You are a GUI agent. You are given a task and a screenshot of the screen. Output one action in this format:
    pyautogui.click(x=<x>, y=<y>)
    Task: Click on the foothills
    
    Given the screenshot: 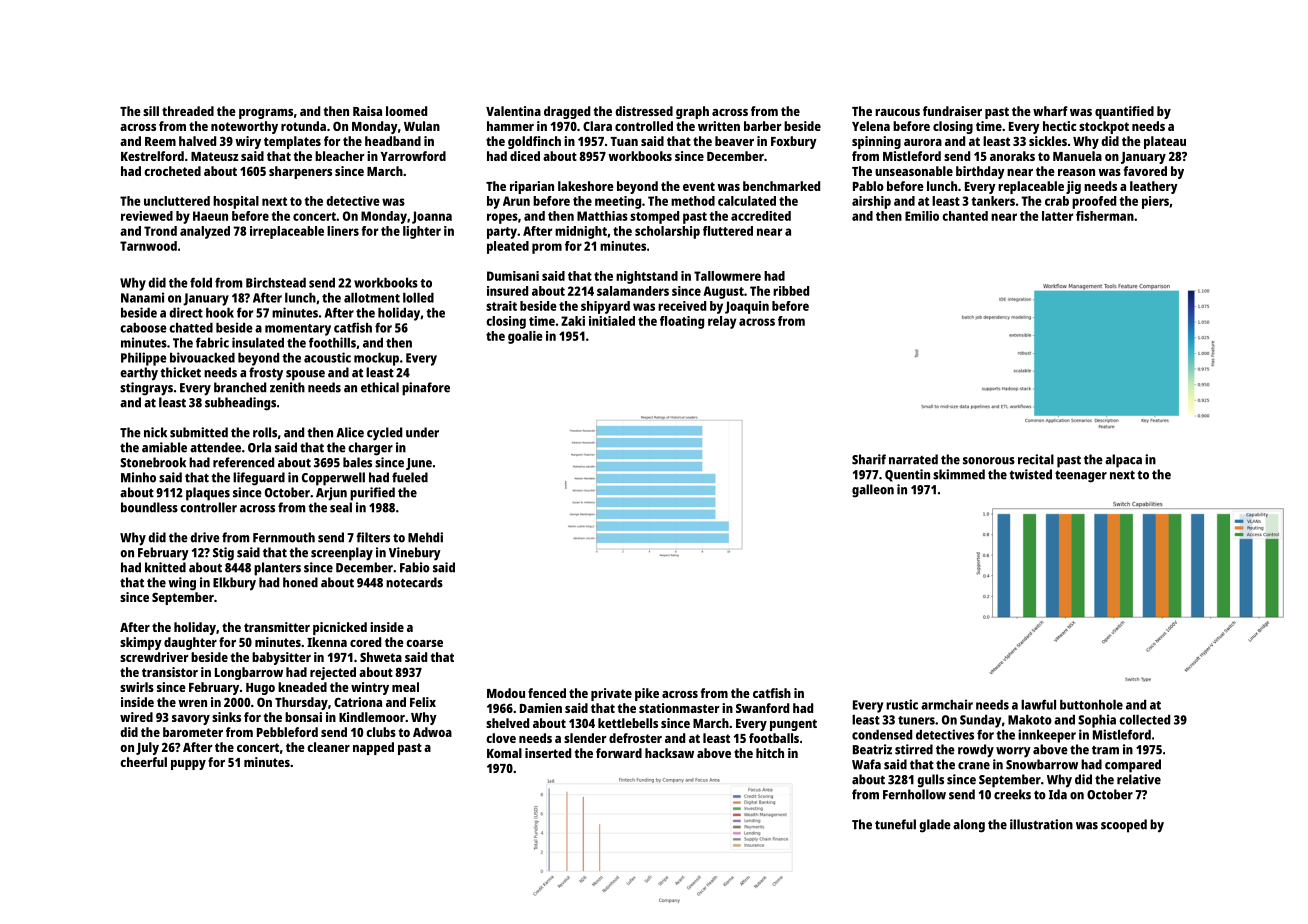 What is the action you would take?
    pyautogui.click(x=332, y=342)
